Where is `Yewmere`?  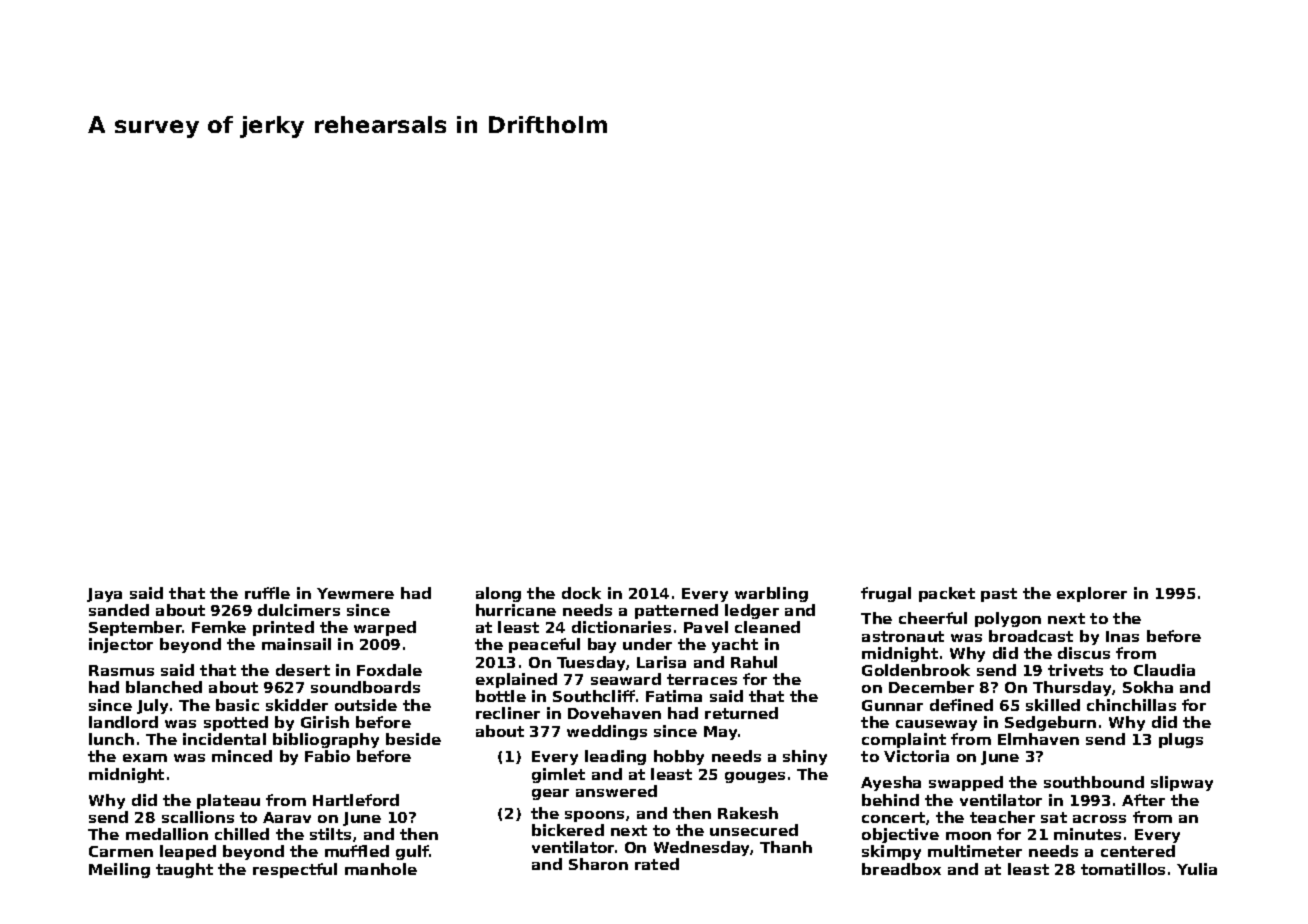 Yewmere is located at coordinates (355, 593).
